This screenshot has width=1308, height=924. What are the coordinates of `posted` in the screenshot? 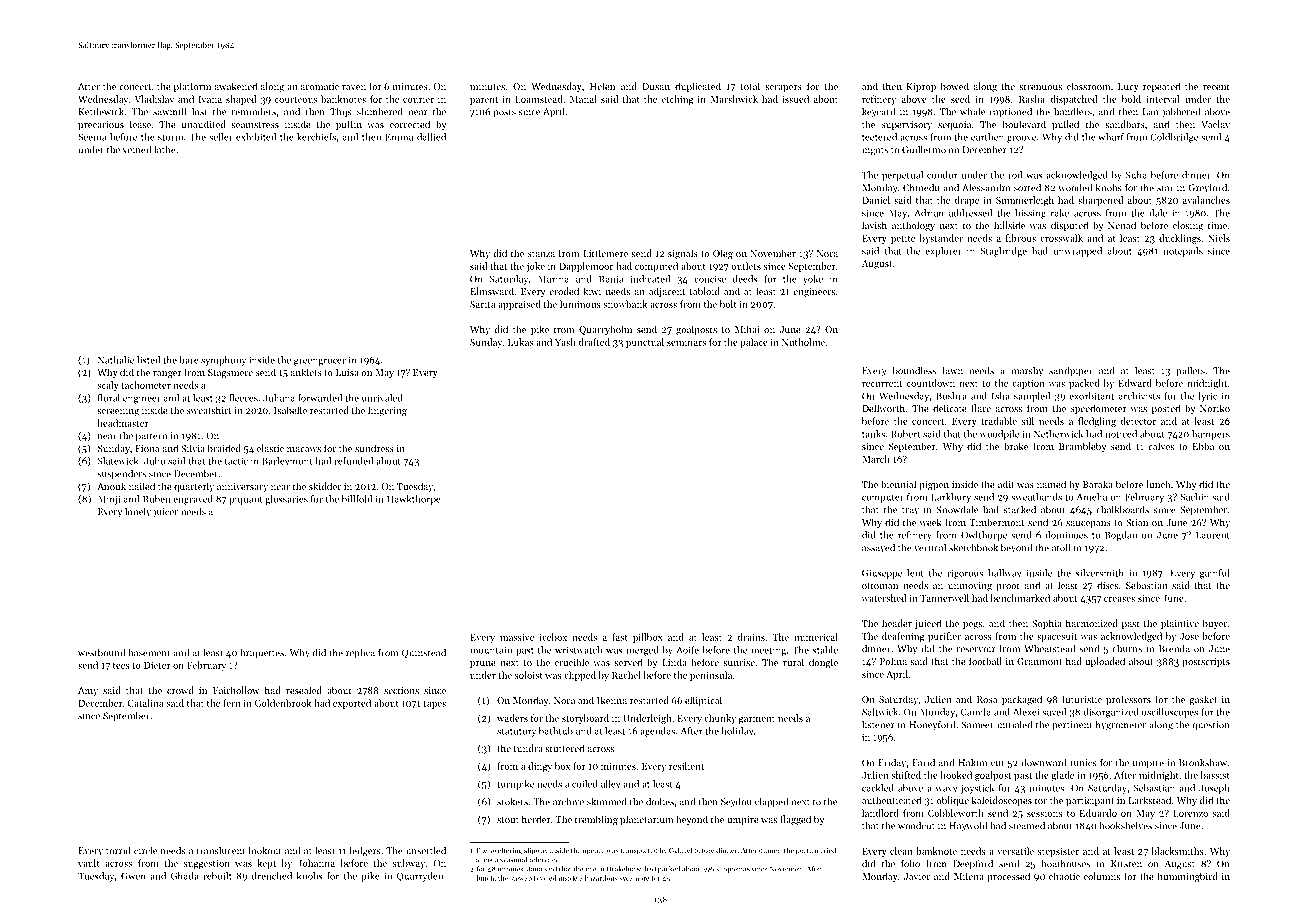 It's located at (1166, 409).
